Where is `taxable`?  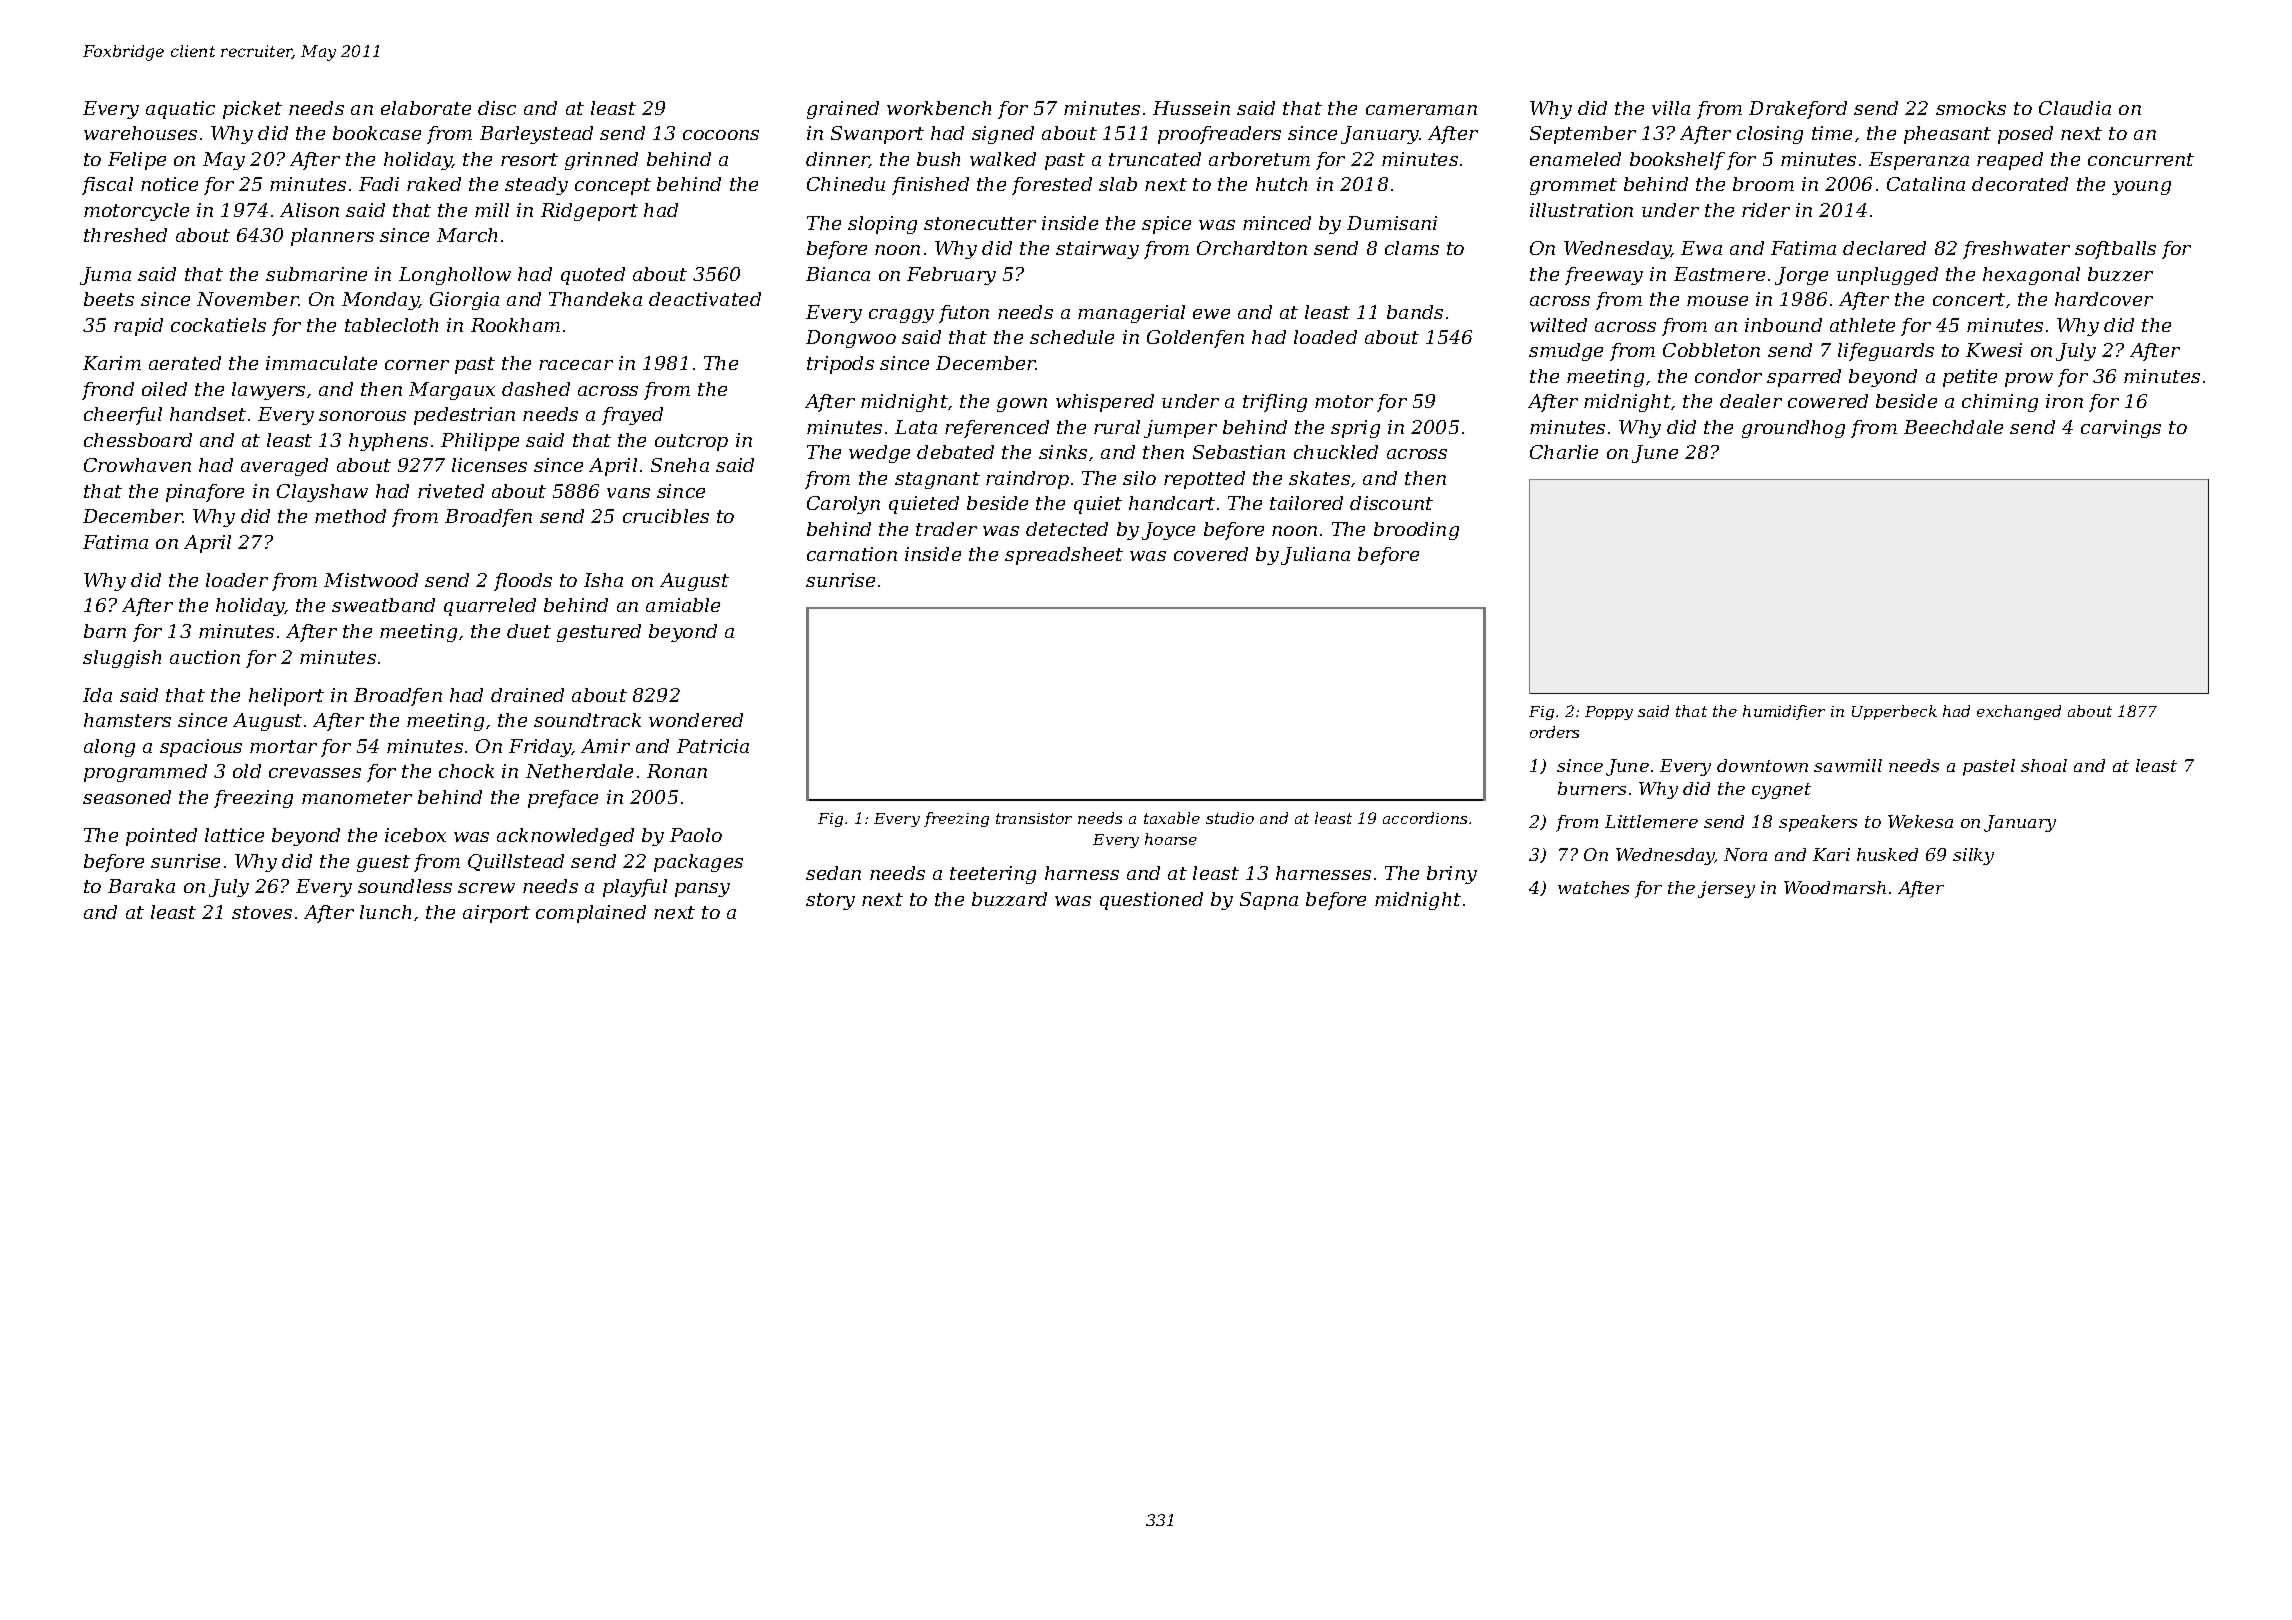 taxable is located at coordinates (1172, 818).
